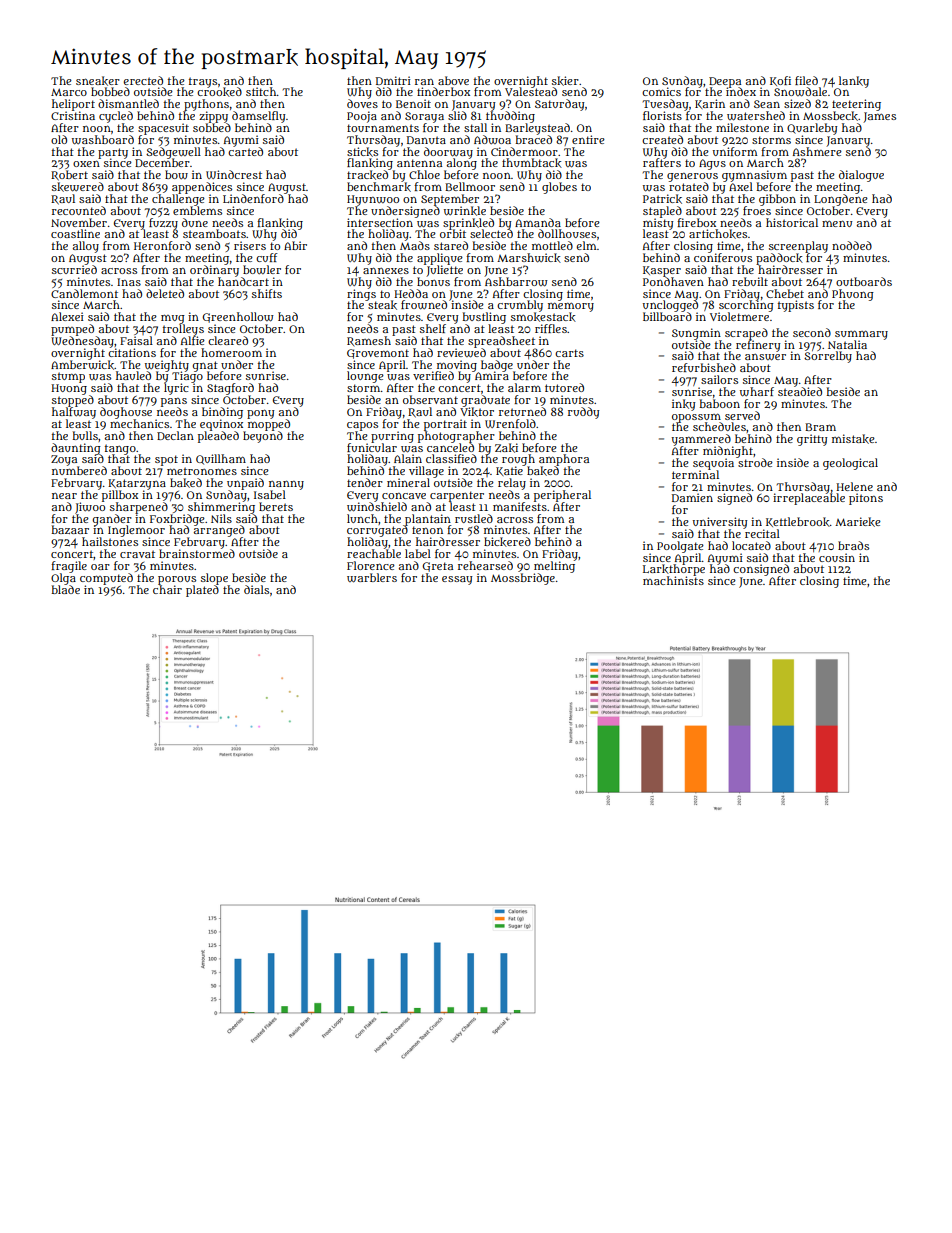  Describe the element at coordinates (564, 387) in the document. I see `tutored` at that location.
